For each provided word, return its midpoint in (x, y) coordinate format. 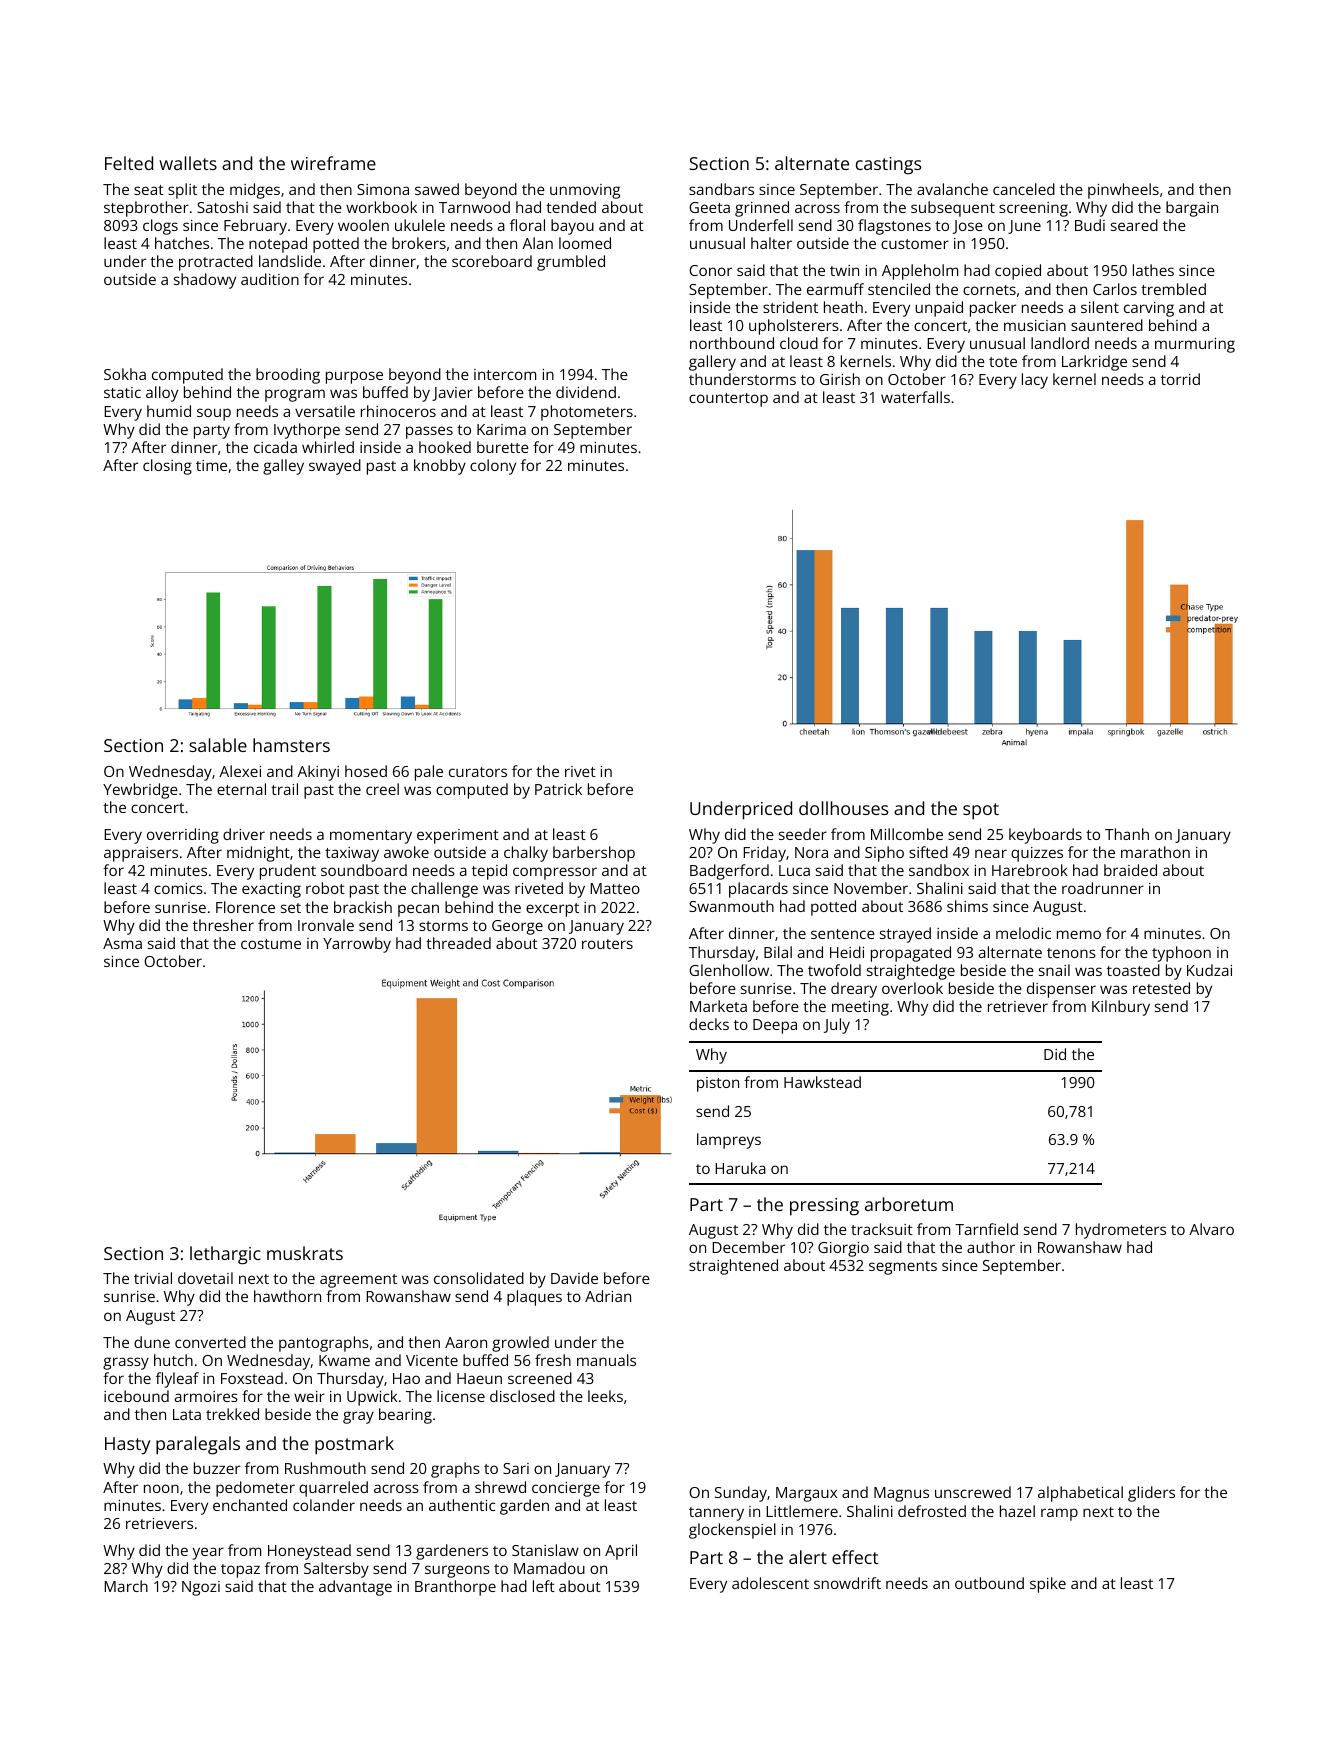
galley (283, 467)
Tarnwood (474, 207)
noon (161, 1488)
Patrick (558, 789)
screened (540, 1378)
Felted (129, 163)
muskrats (305, 1253)
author (991, 1247)
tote (1003, 362)
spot (981, 811)
